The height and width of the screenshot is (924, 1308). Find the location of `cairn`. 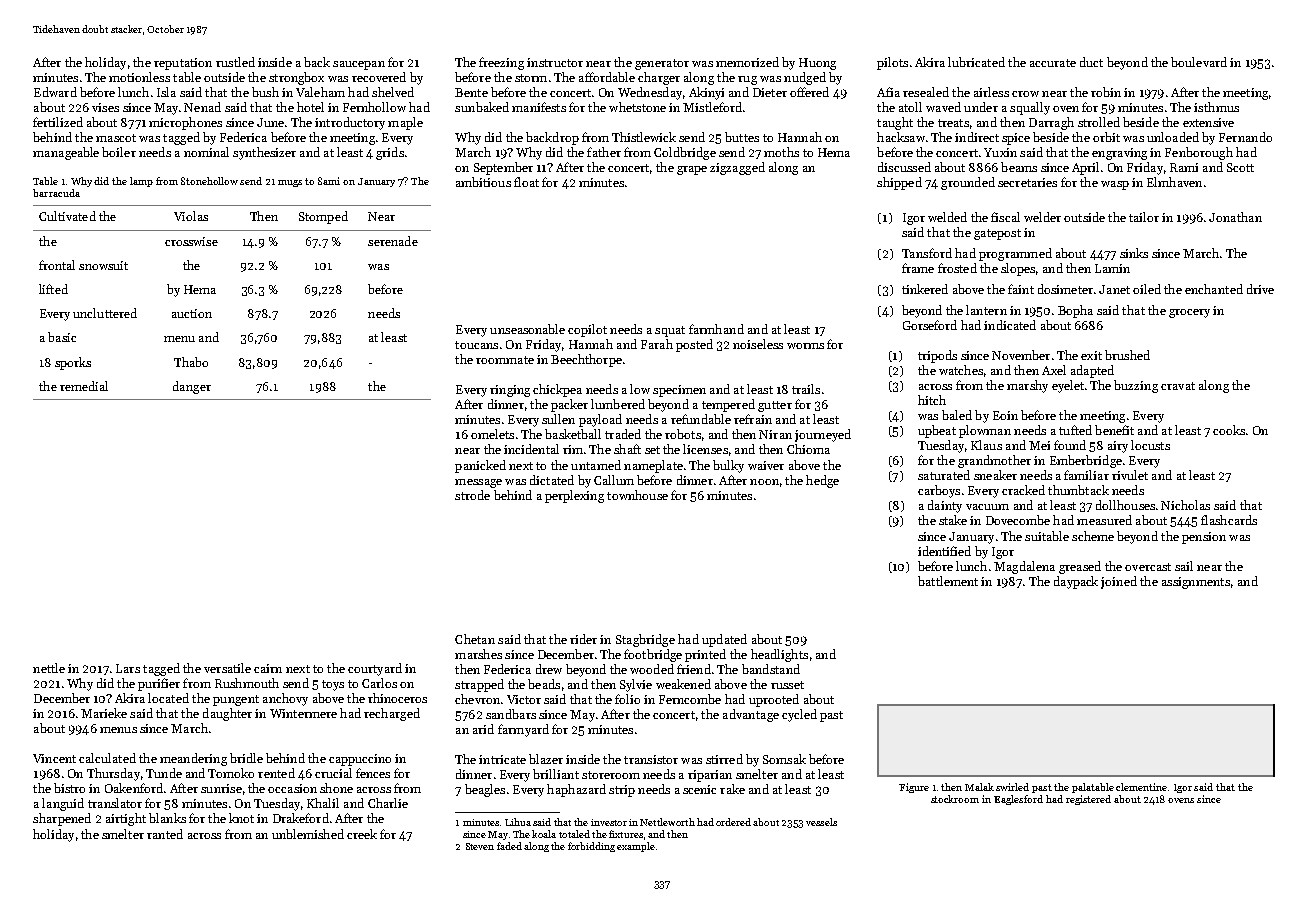

cairn is located at coordinates (268, 668).
